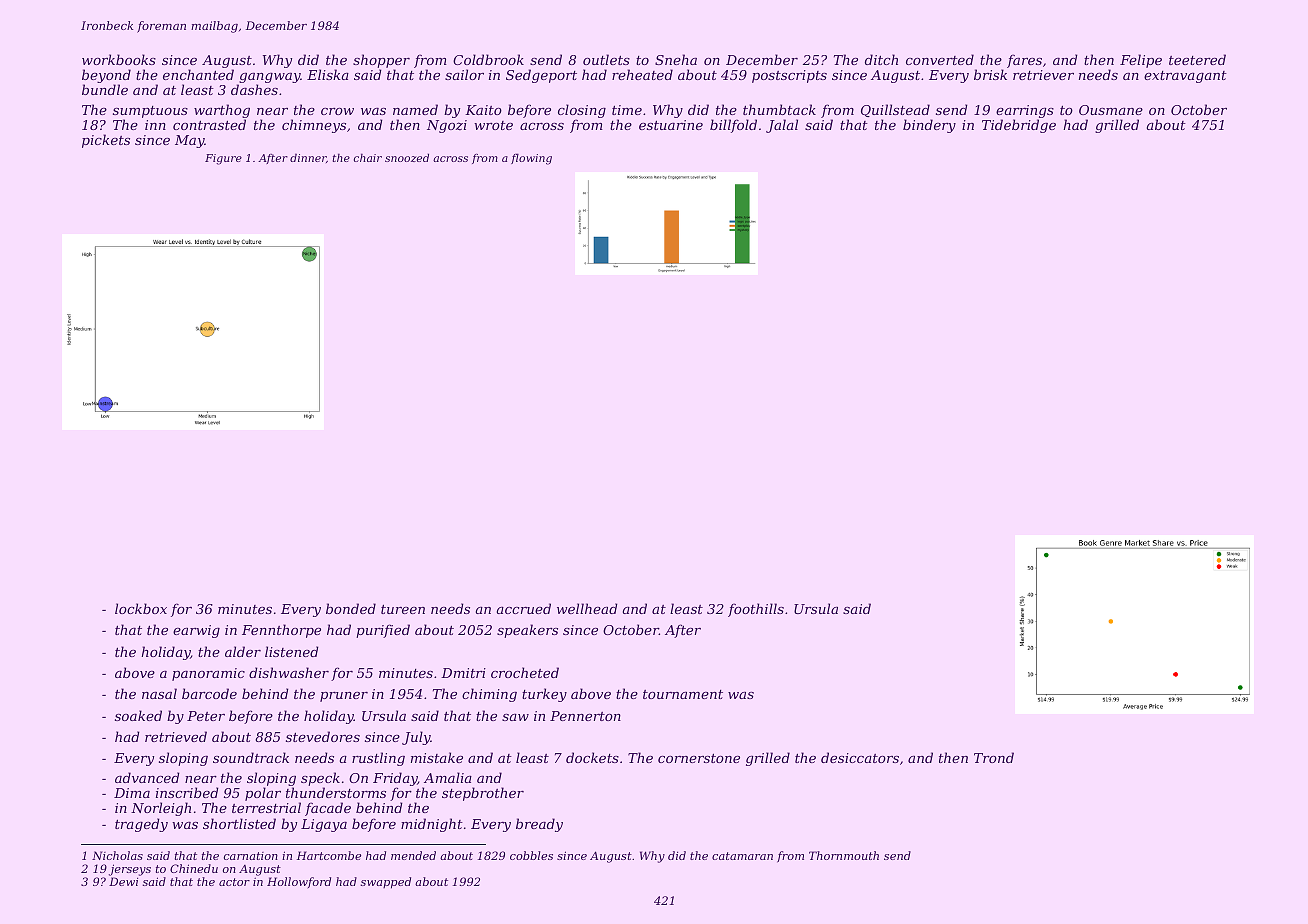 This screenshot has height=924, width=1308. Describe the element at coordinates (844, 855) in the screenshot. I see `Thornmouth` at that location.
